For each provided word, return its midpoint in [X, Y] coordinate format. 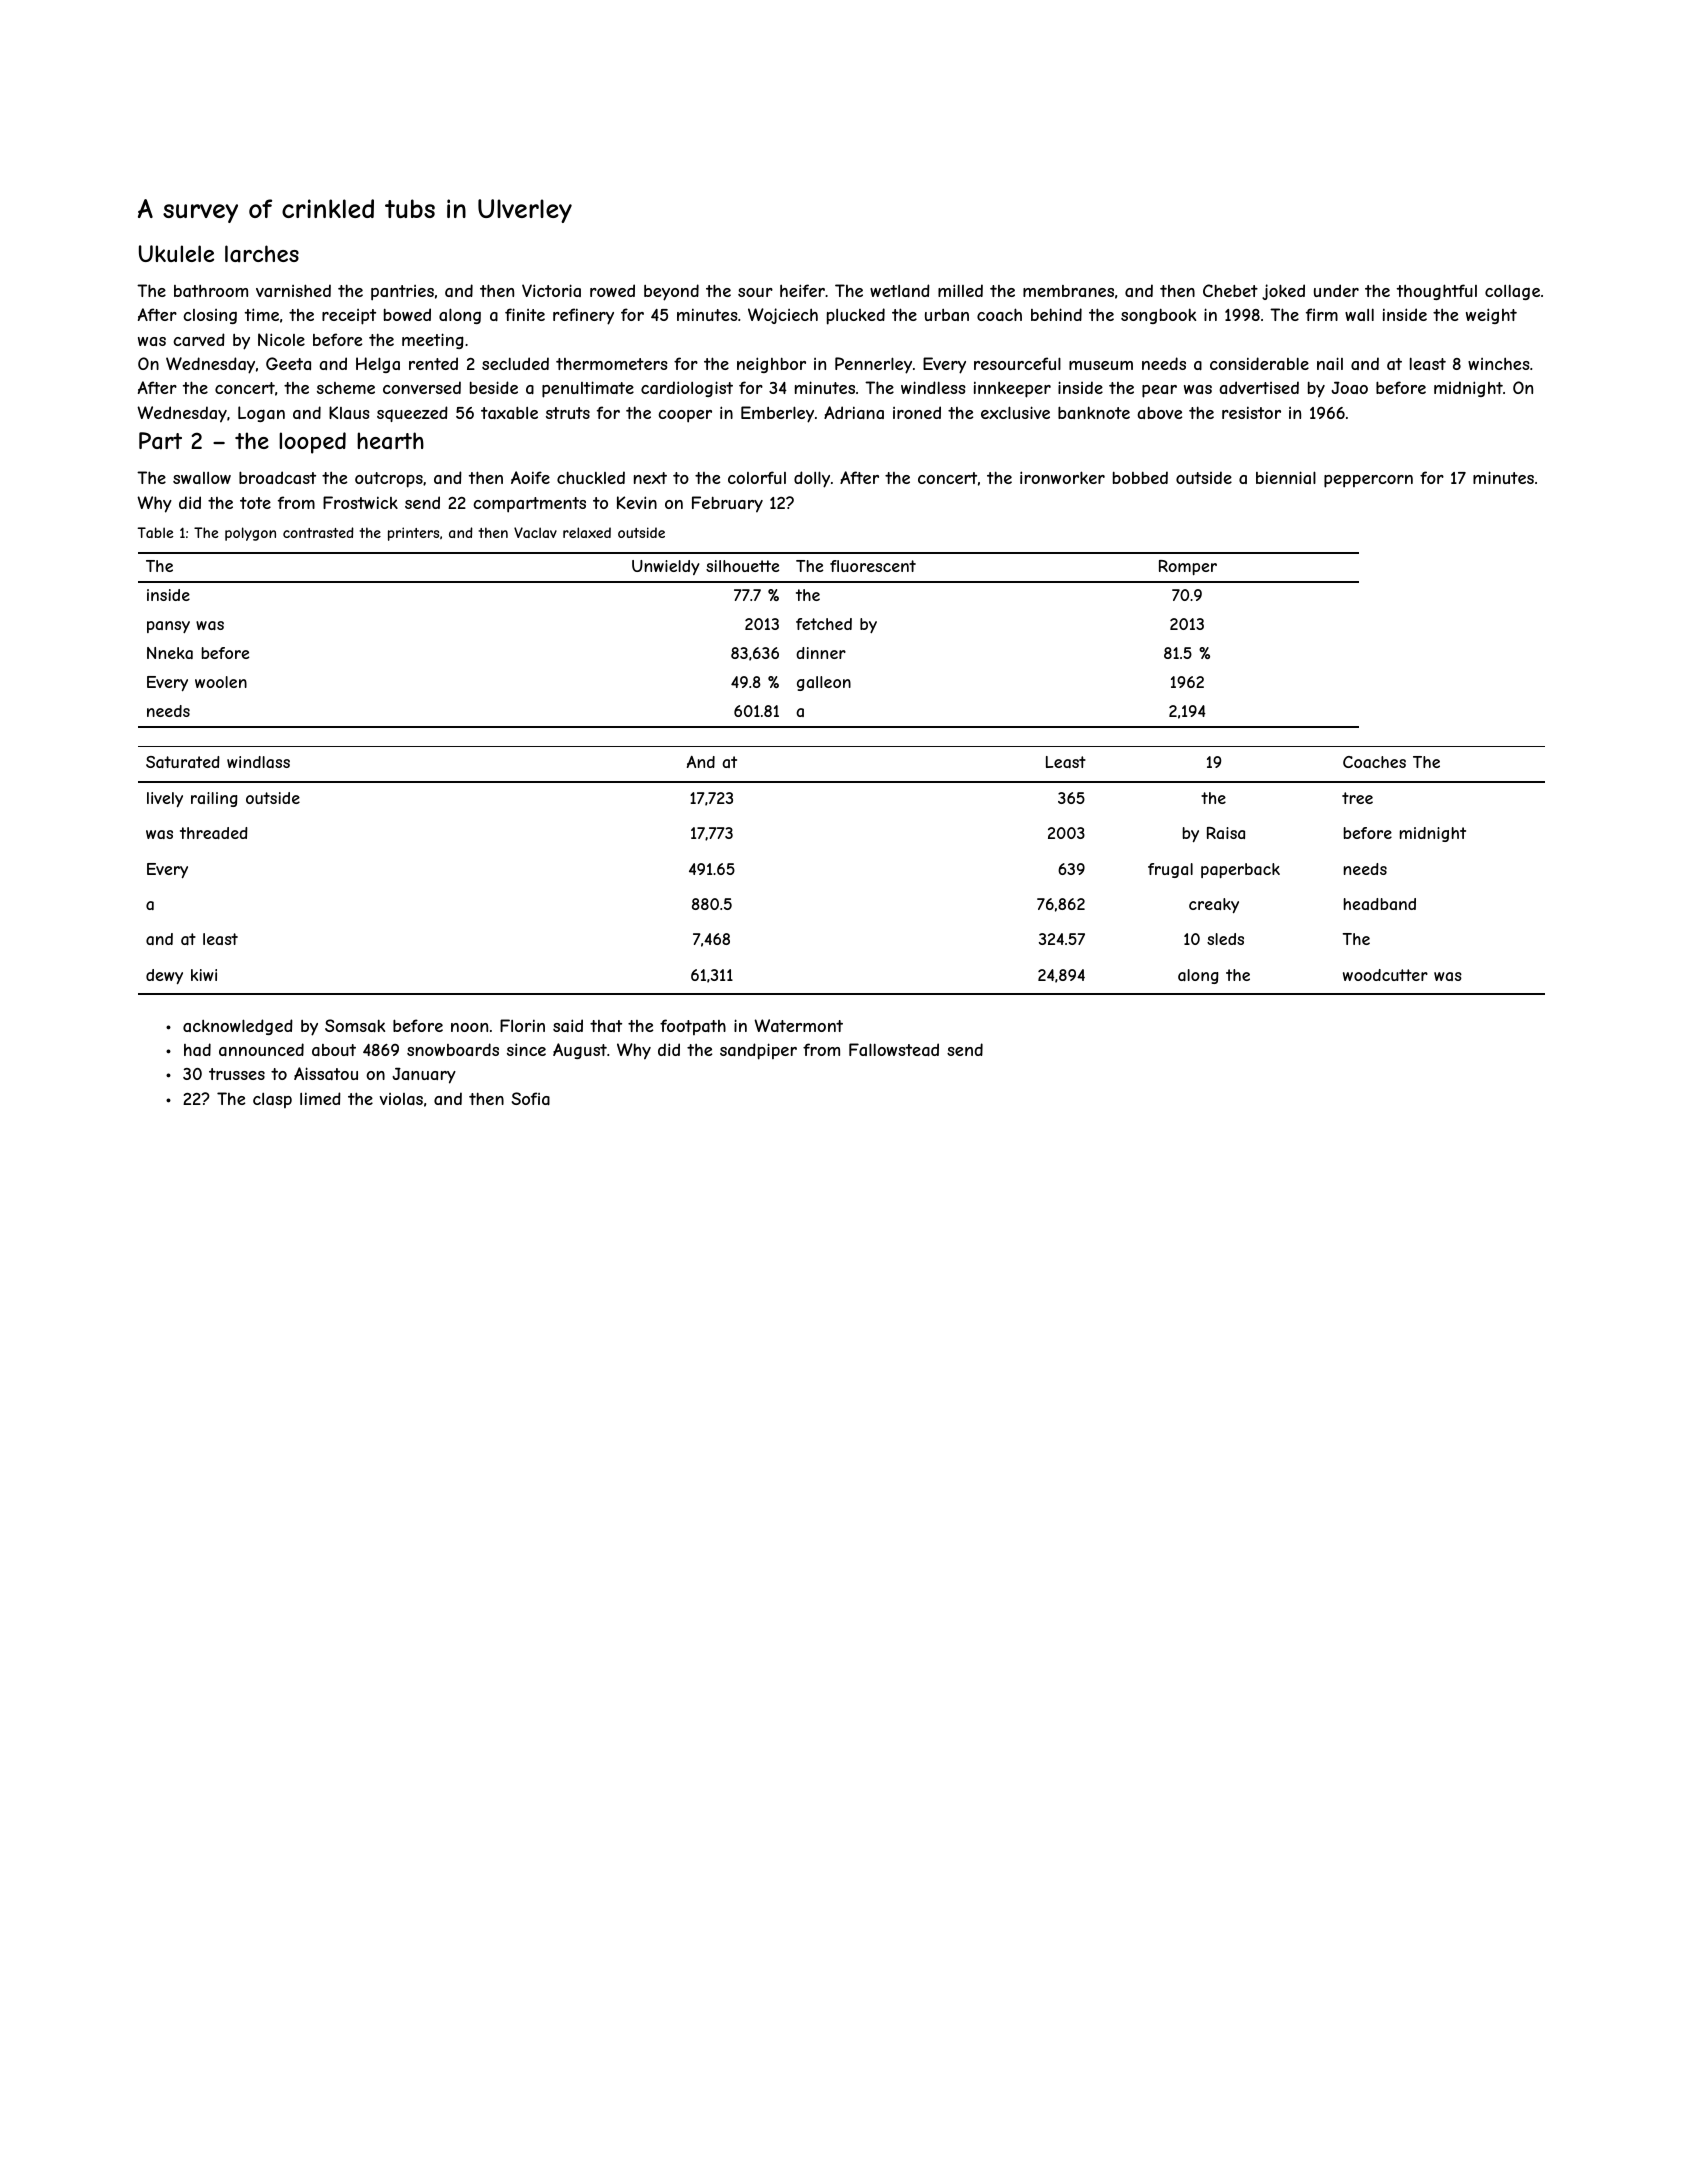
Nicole [281, 339]
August [580, 1051]
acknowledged [238, 1027]
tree [1357, 798]
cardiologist [687, 389]
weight [1491, 316]
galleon [824, 683]
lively [165, 799]
